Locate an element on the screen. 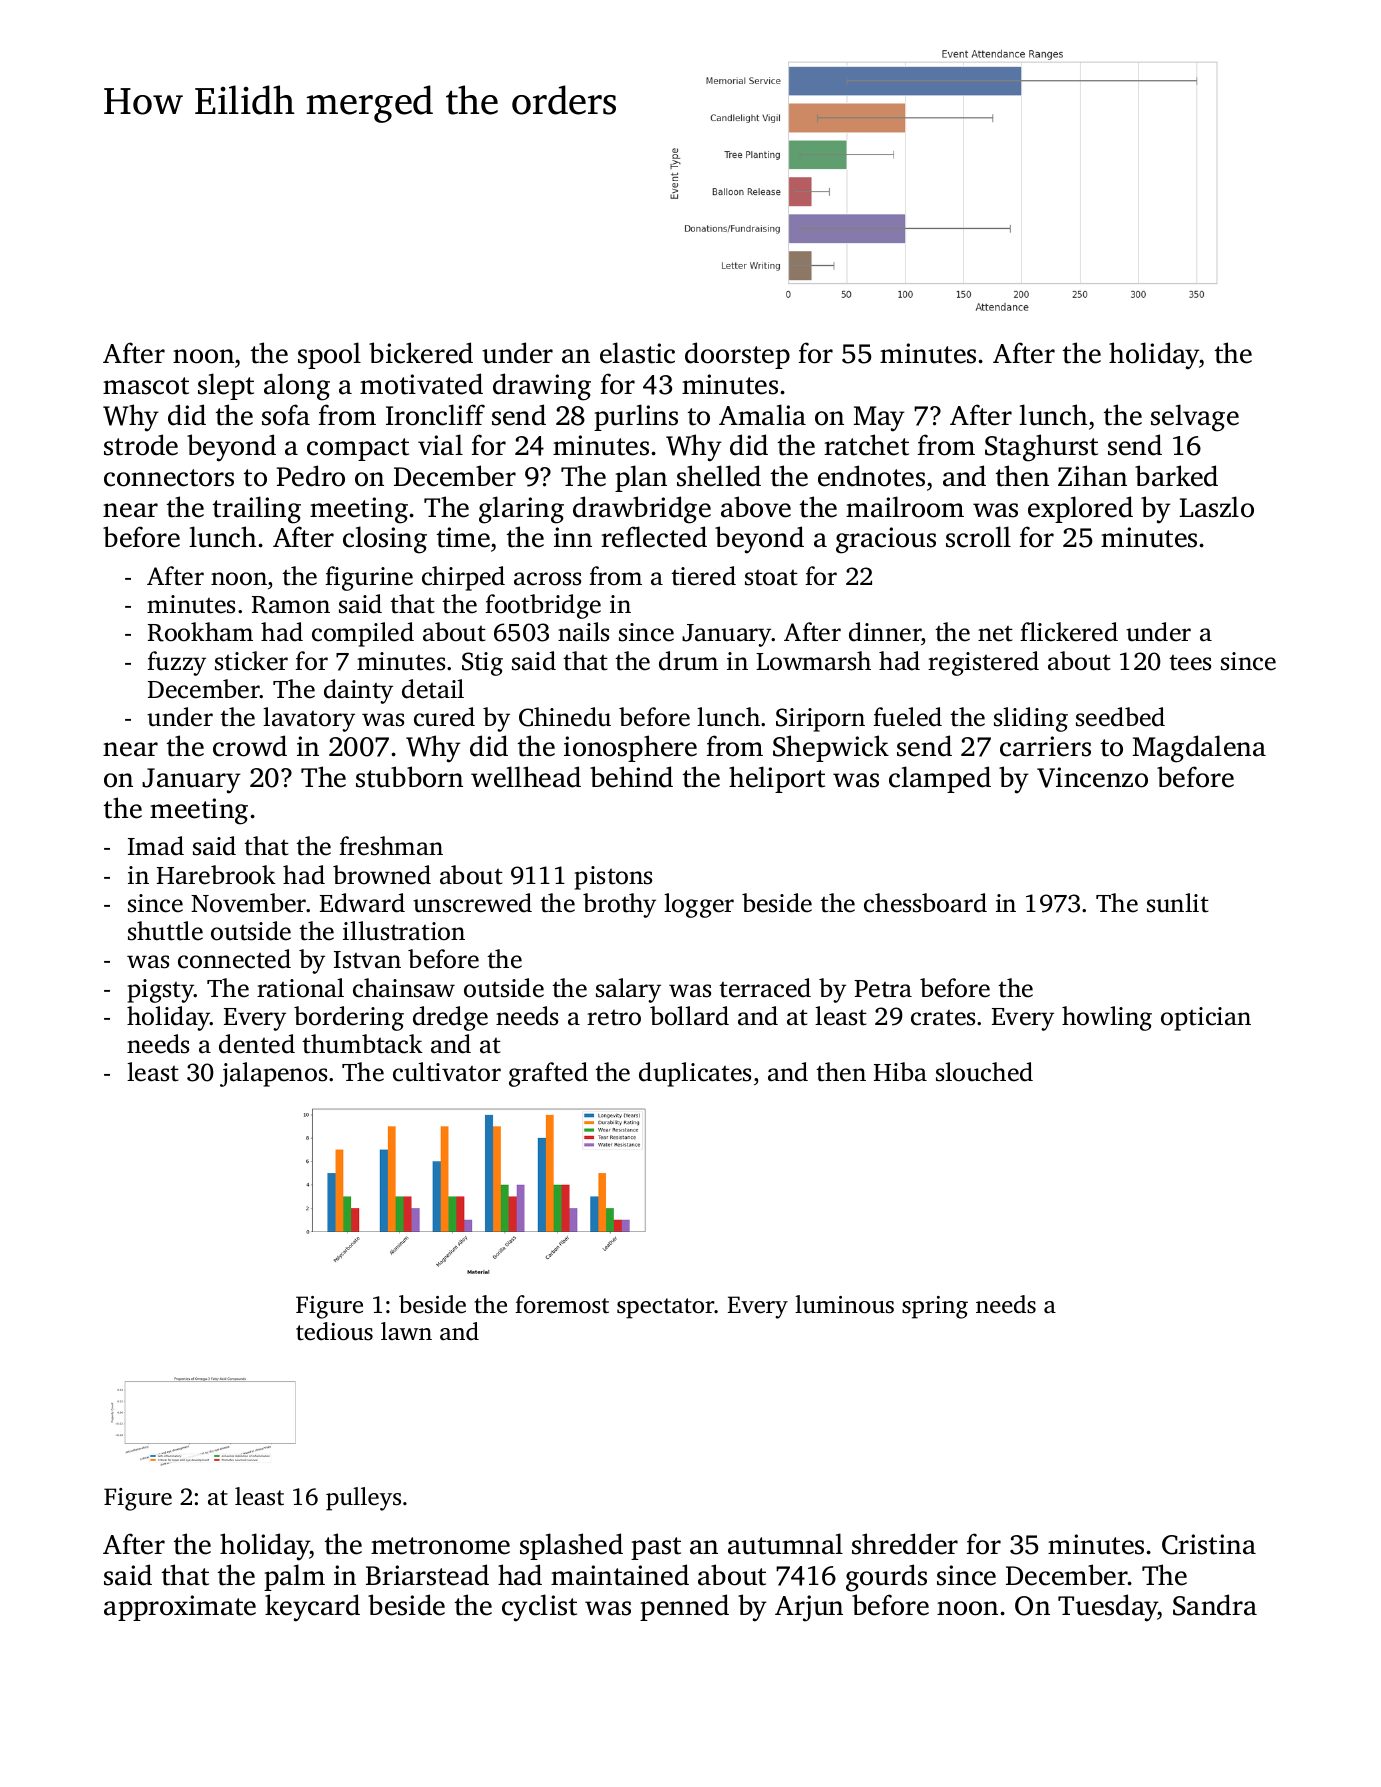 Image resolution: width=1381 pixels, height=1787 pixels. Cristina is located at coordinates (1209, 1544).
